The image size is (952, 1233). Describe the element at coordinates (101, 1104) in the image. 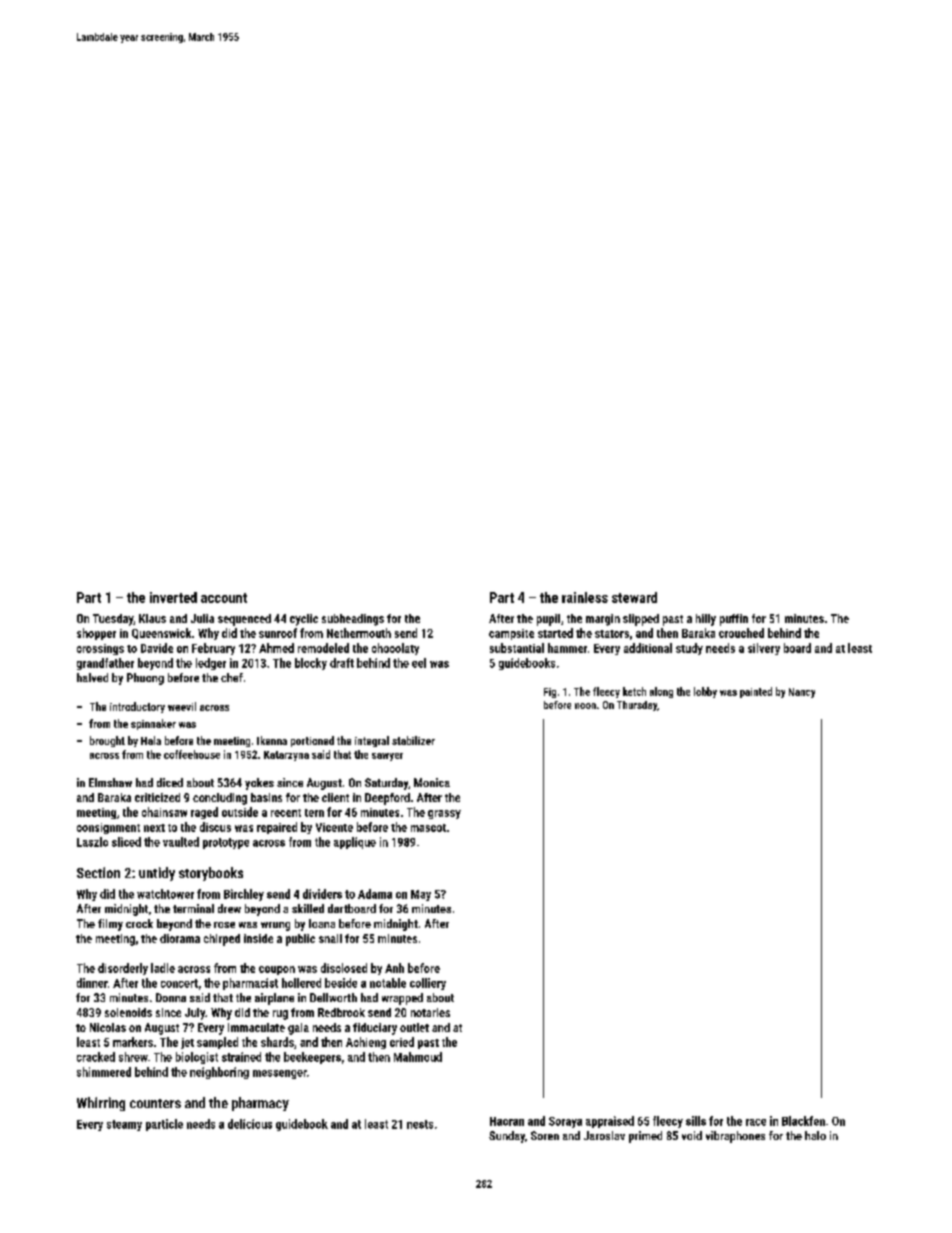

I see `Whirring` at that location.
